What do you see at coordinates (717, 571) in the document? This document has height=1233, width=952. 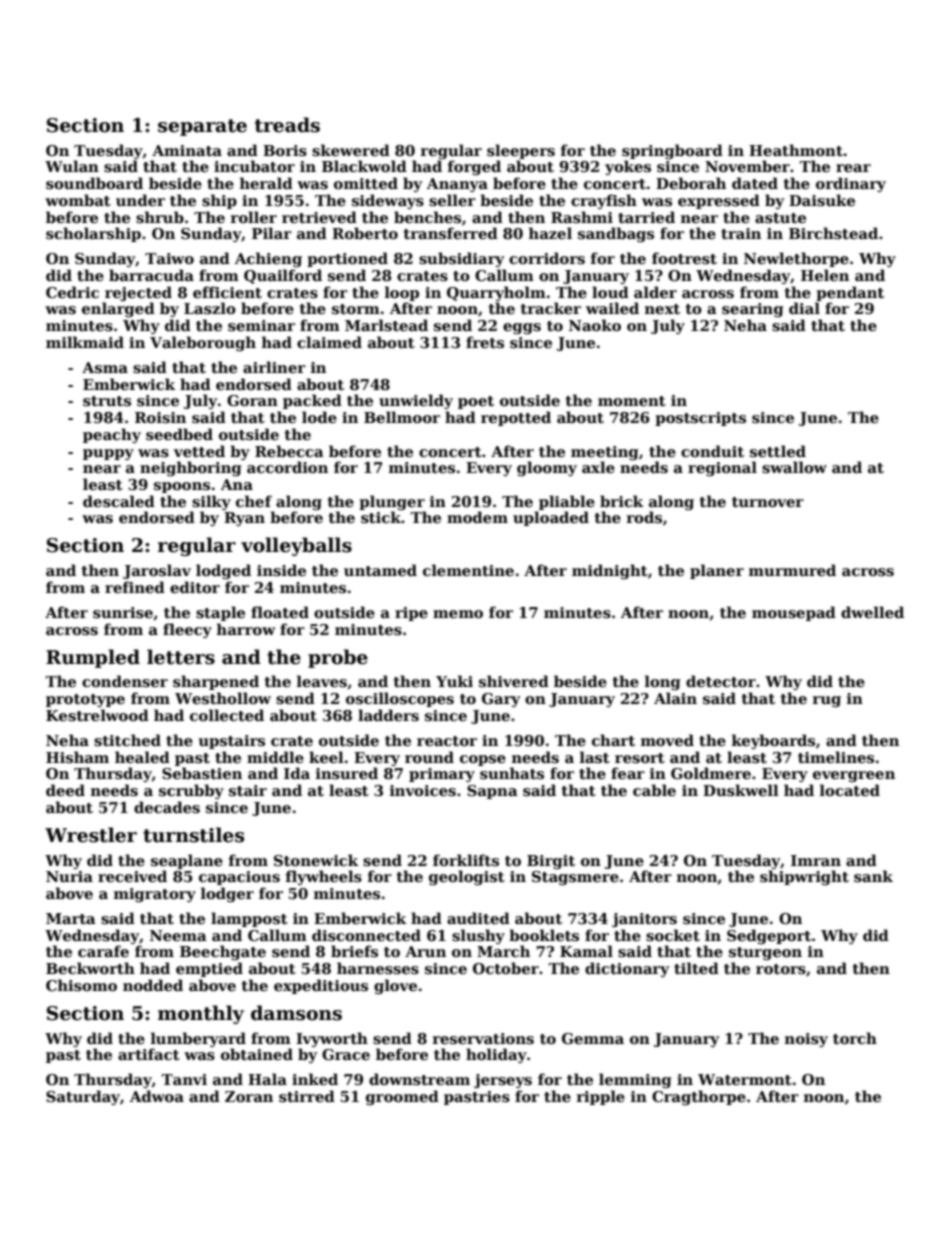 I see `planer` at bounding box center [717, 571].
